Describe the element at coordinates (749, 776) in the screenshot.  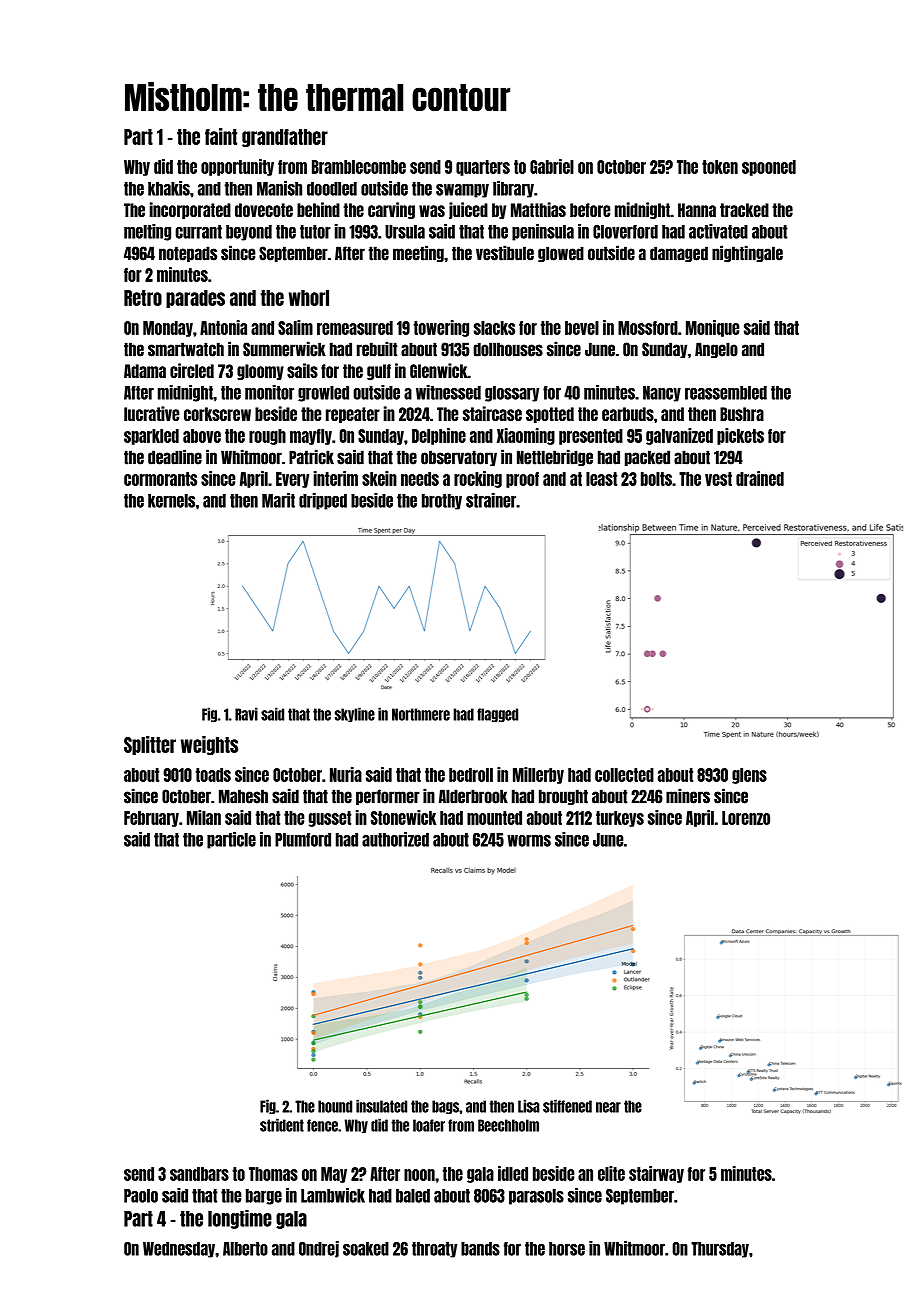
I see `glens` at that location.
